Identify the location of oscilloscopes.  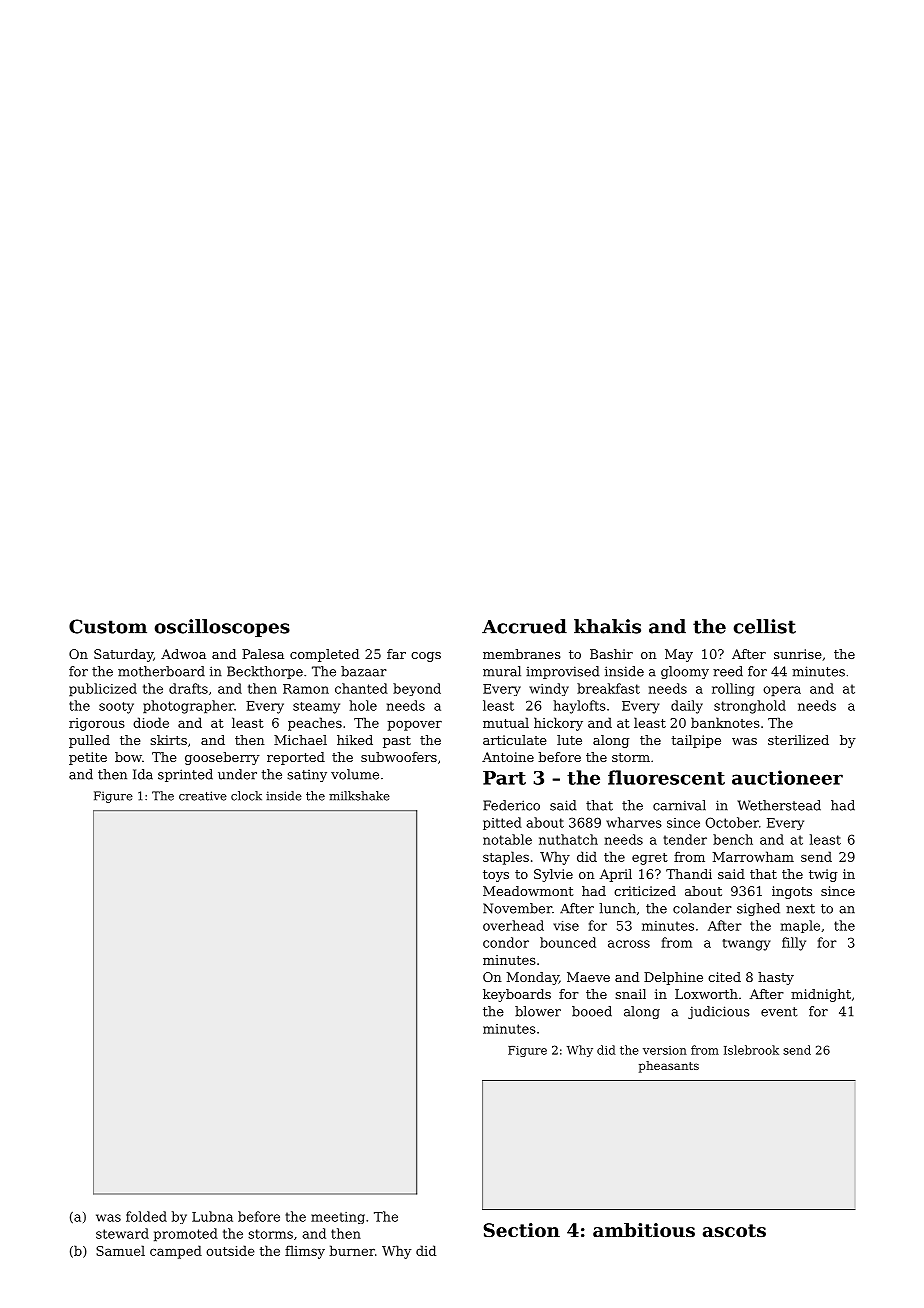
(222, 628).
